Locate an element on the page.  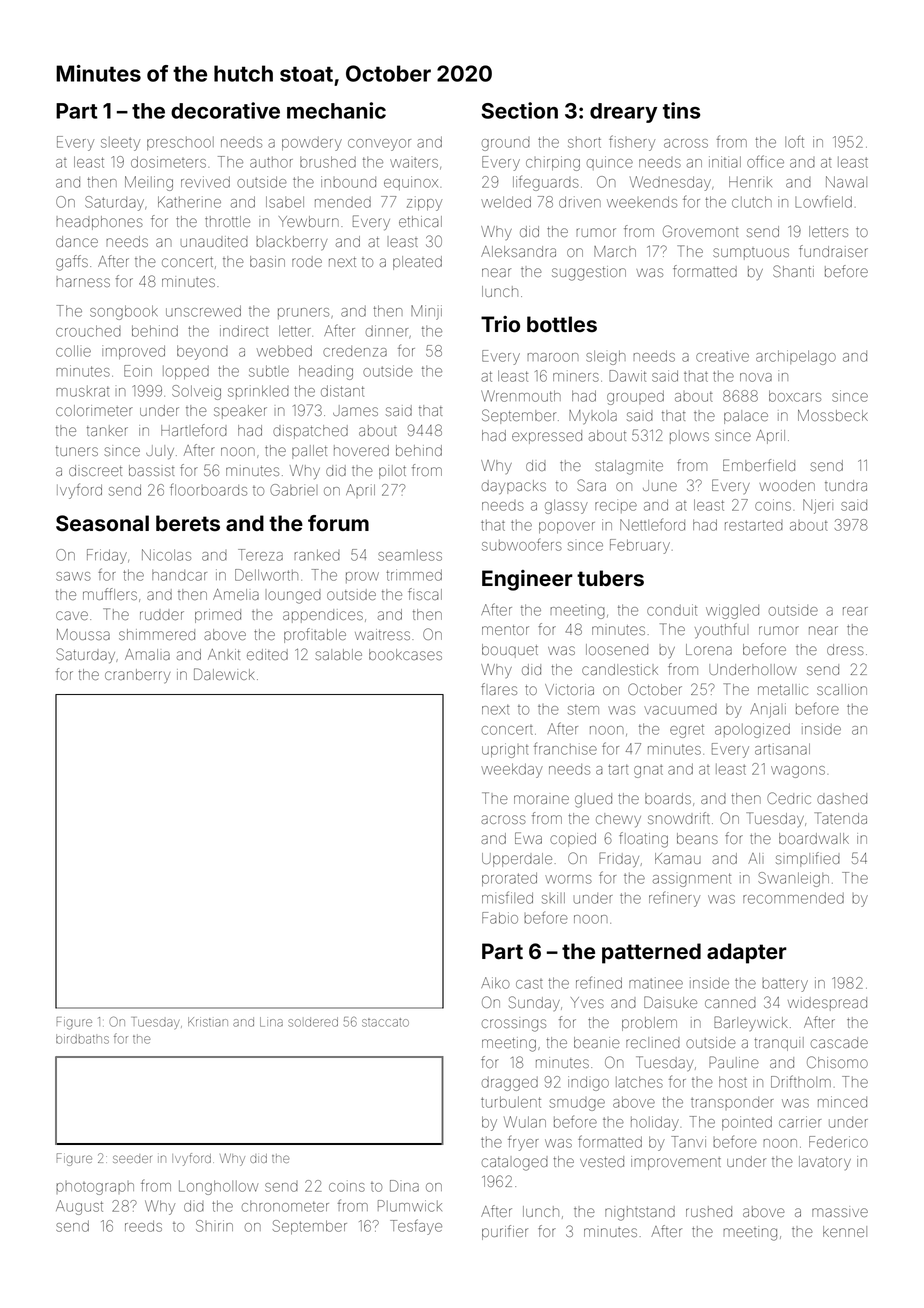
Dalewick is located at coordinates (224, 674).
